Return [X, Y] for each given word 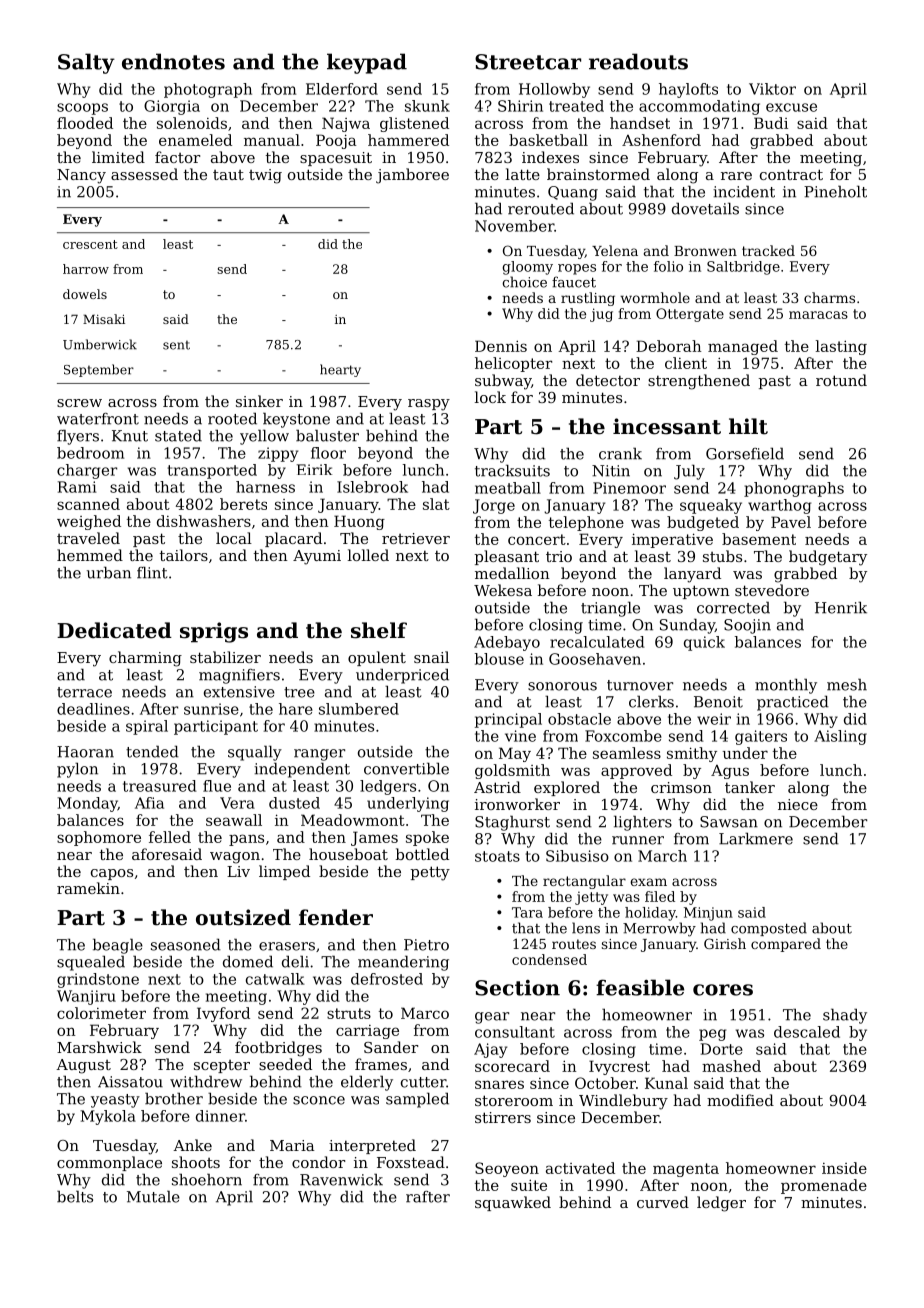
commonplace [109, 1163]
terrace [84, 692]
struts [349, 1013]
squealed [91, 963]
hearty [340, 370]
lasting [841, 347]
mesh [847, 684]
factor [177, 157]
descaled [807, 1032]
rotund [841, 380]
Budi [771, 123]
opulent [377, 658]
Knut [130, 436]
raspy [429, 405]
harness [265, 487]
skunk [427, 106]
